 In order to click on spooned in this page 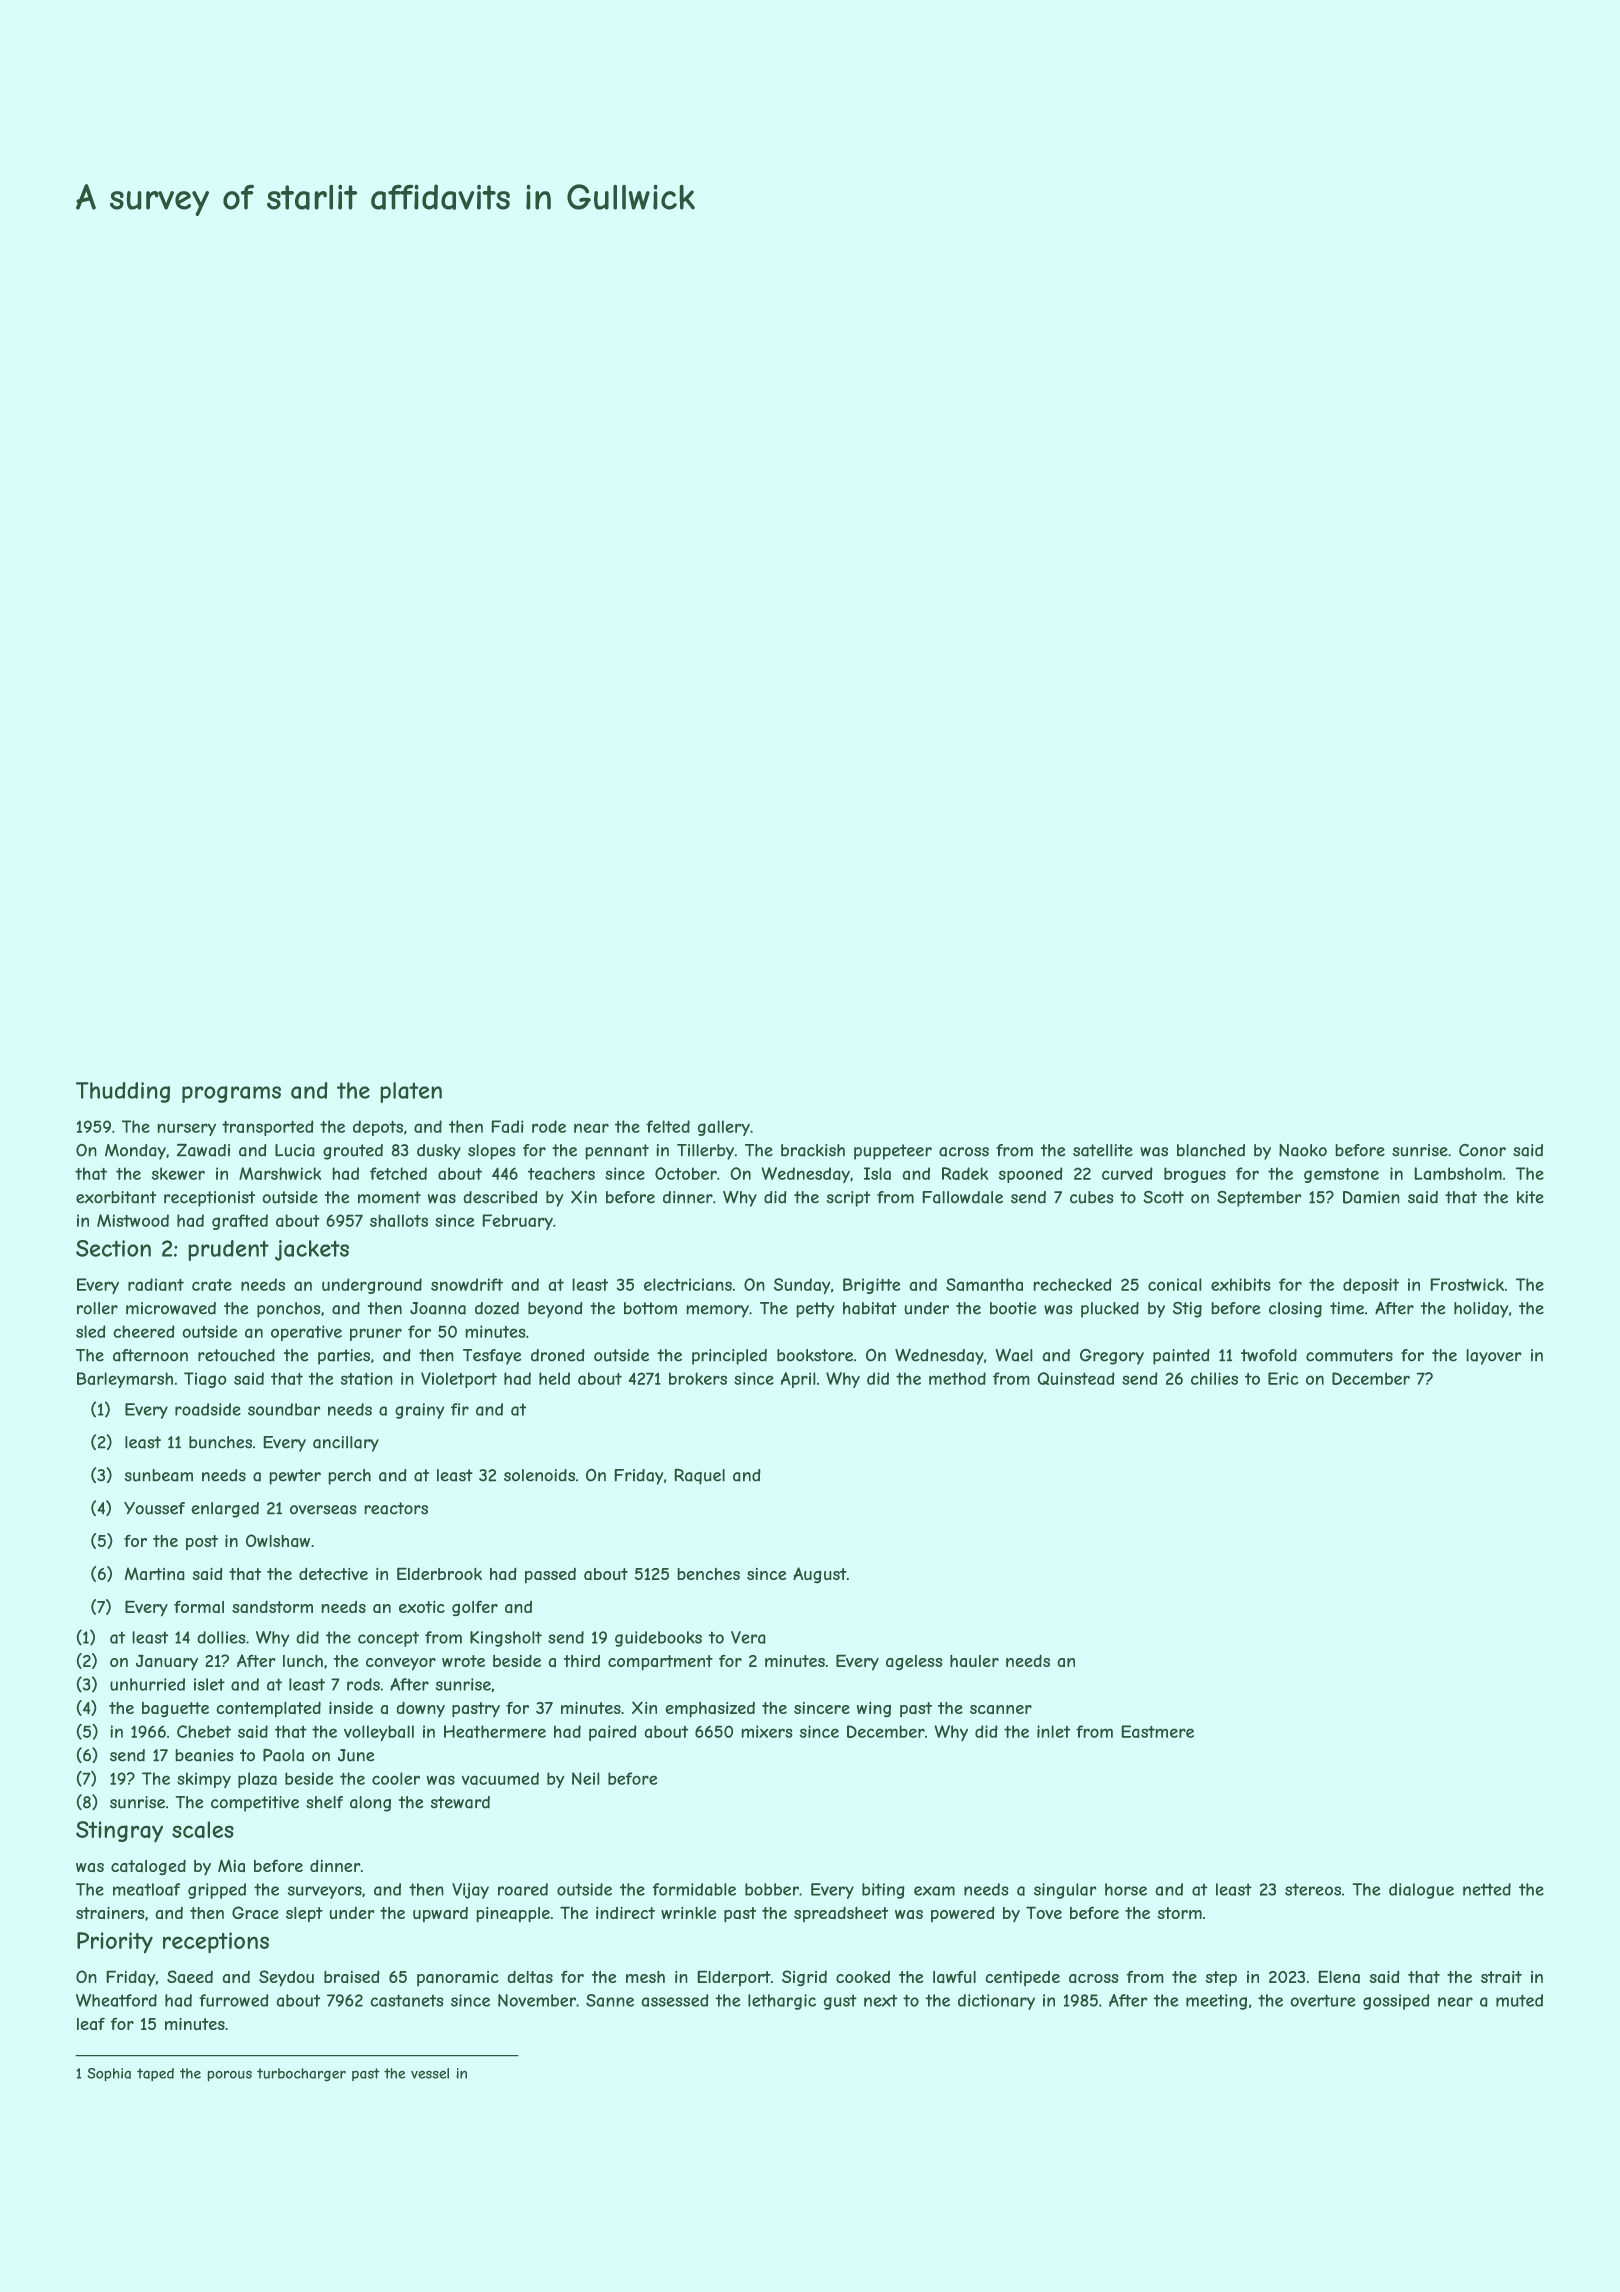, I will do `click(1030, 1175)`.
